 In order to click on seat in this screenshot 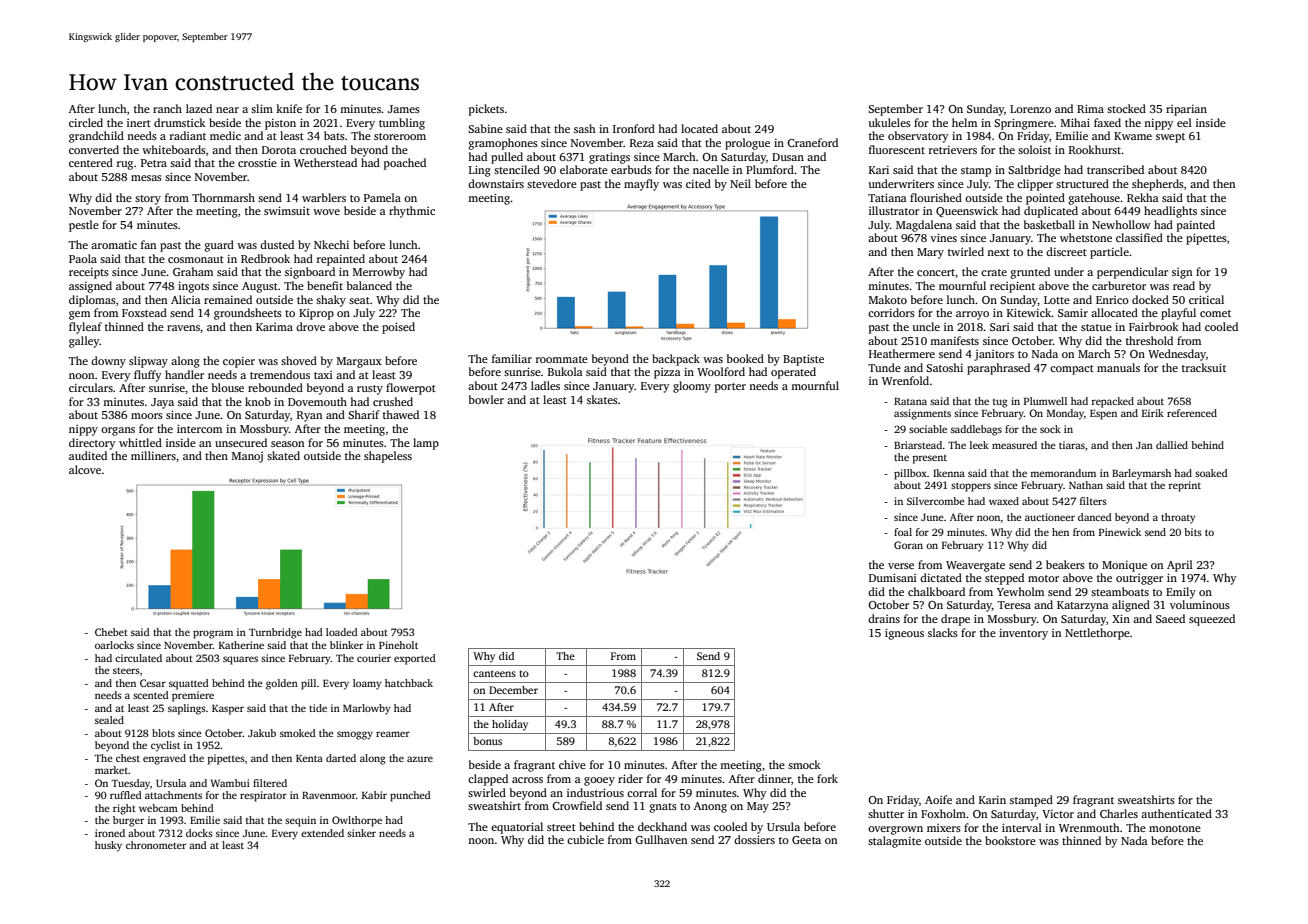, I will do `click(359, 300)`.
